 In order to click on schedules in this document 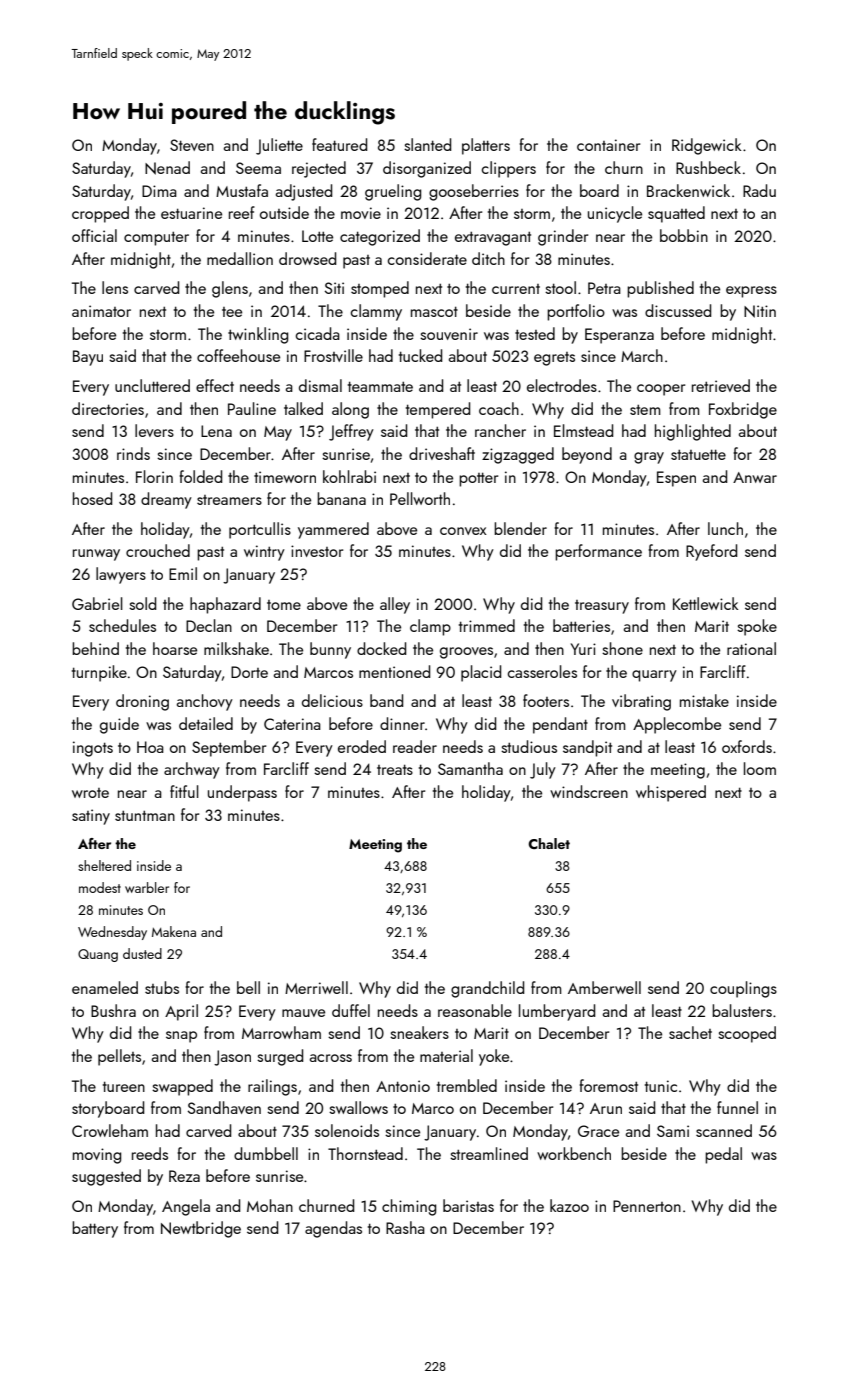, I will do `click(122, 625)`.
